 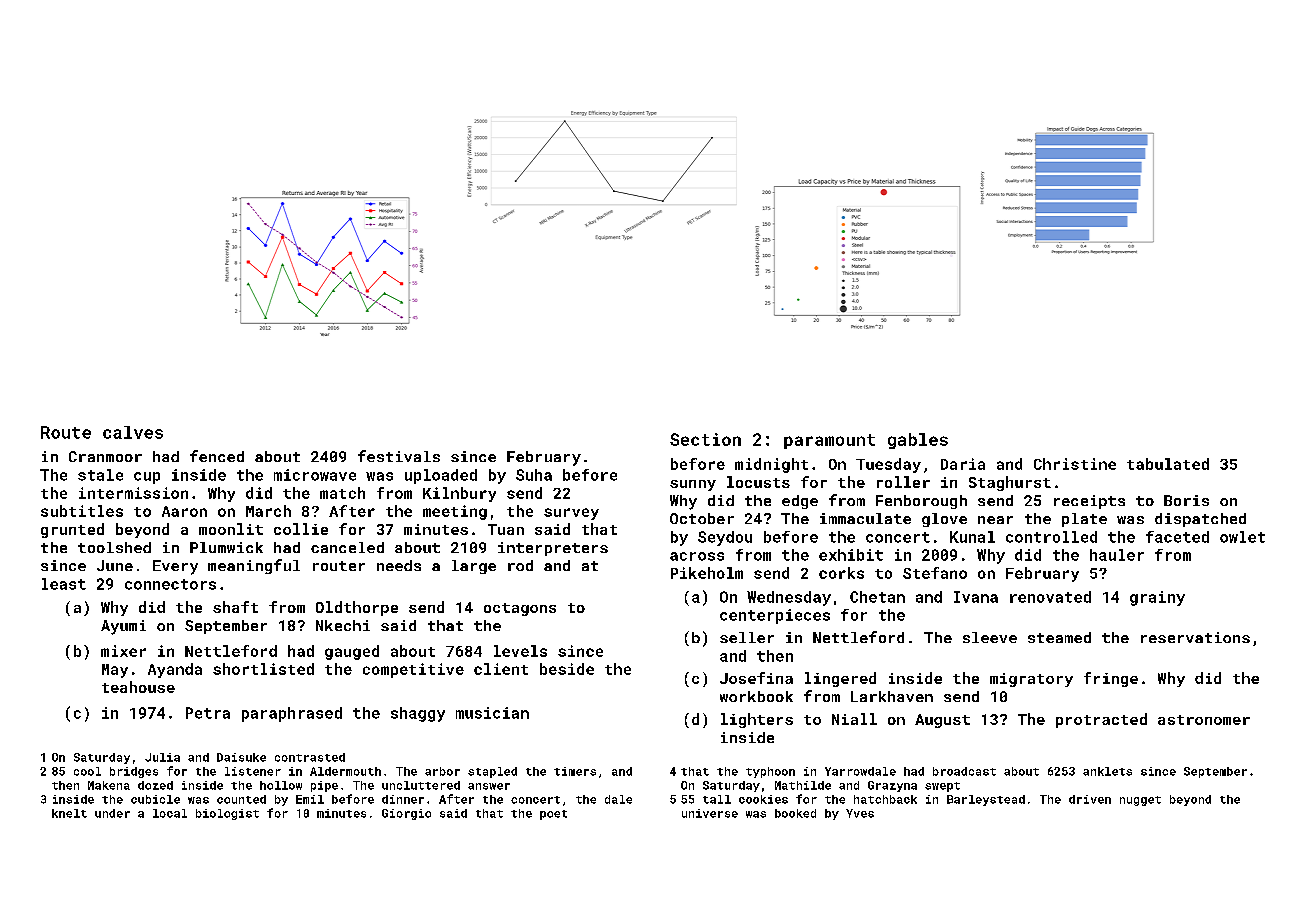 I want to click on festivals, so click(x=399, y=456).
